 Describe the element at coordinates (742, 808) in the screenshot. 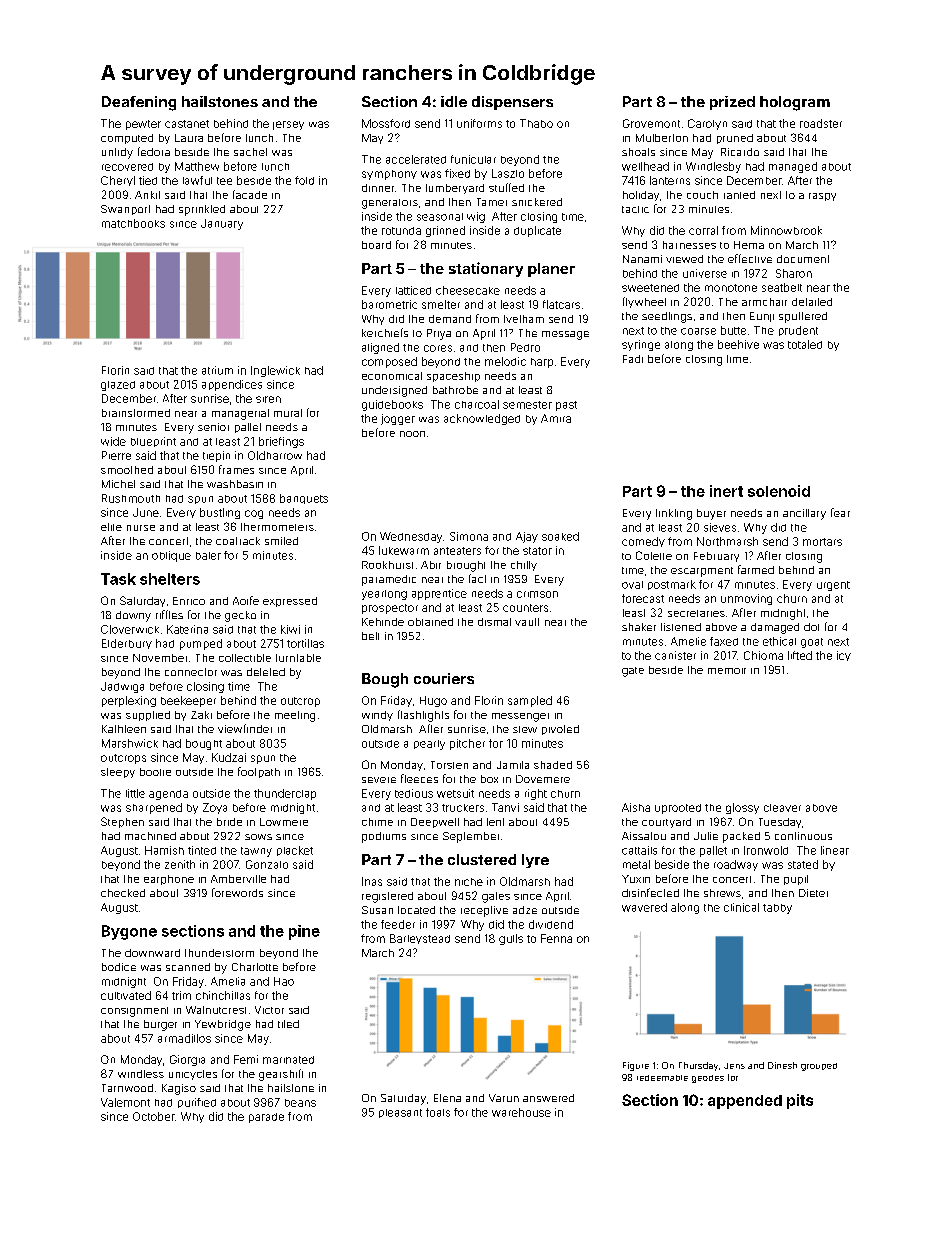

I see `glossy` at that location.
